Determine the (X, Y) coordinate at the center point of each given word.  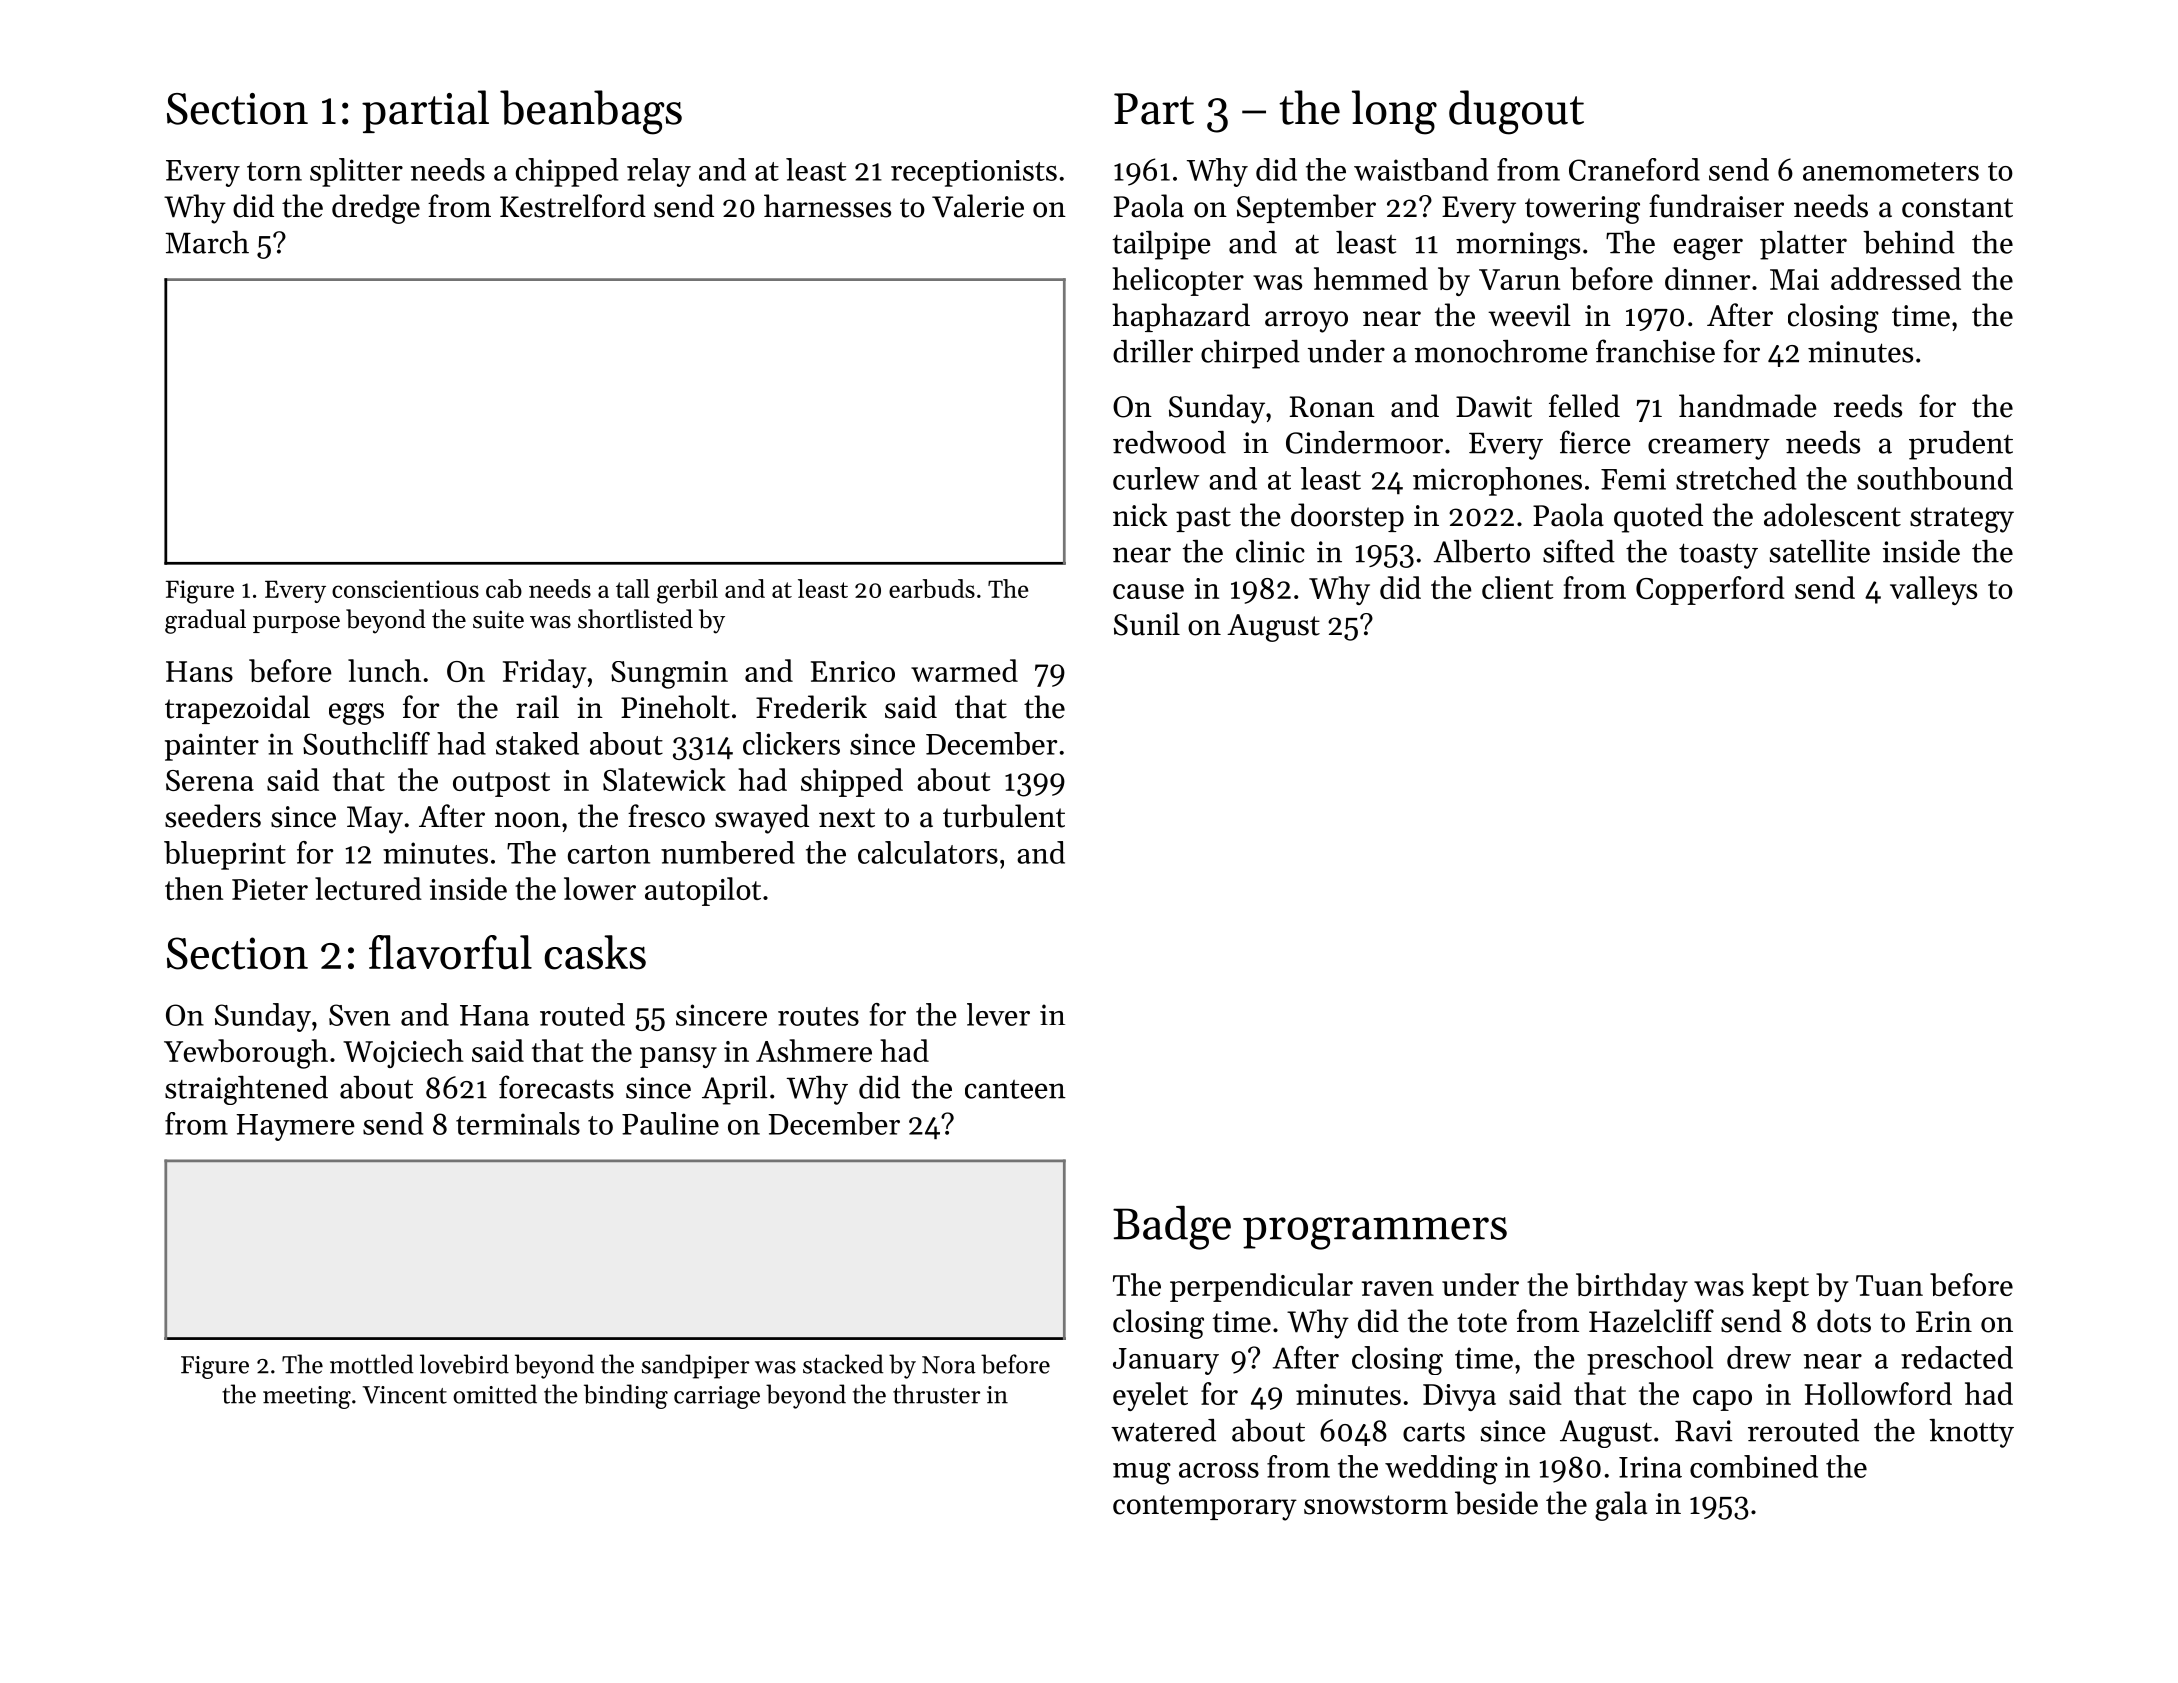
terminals (518, 1123)
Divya (1459, 1397)
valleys (1933, 590)
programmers (1375, 1233)
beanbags (591, 112)
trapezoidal (237, 709)
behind (1909, 242)
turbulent (1004, 816)
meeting (307, 1397)
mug (1142, 1474)
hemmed (1371, 278)
